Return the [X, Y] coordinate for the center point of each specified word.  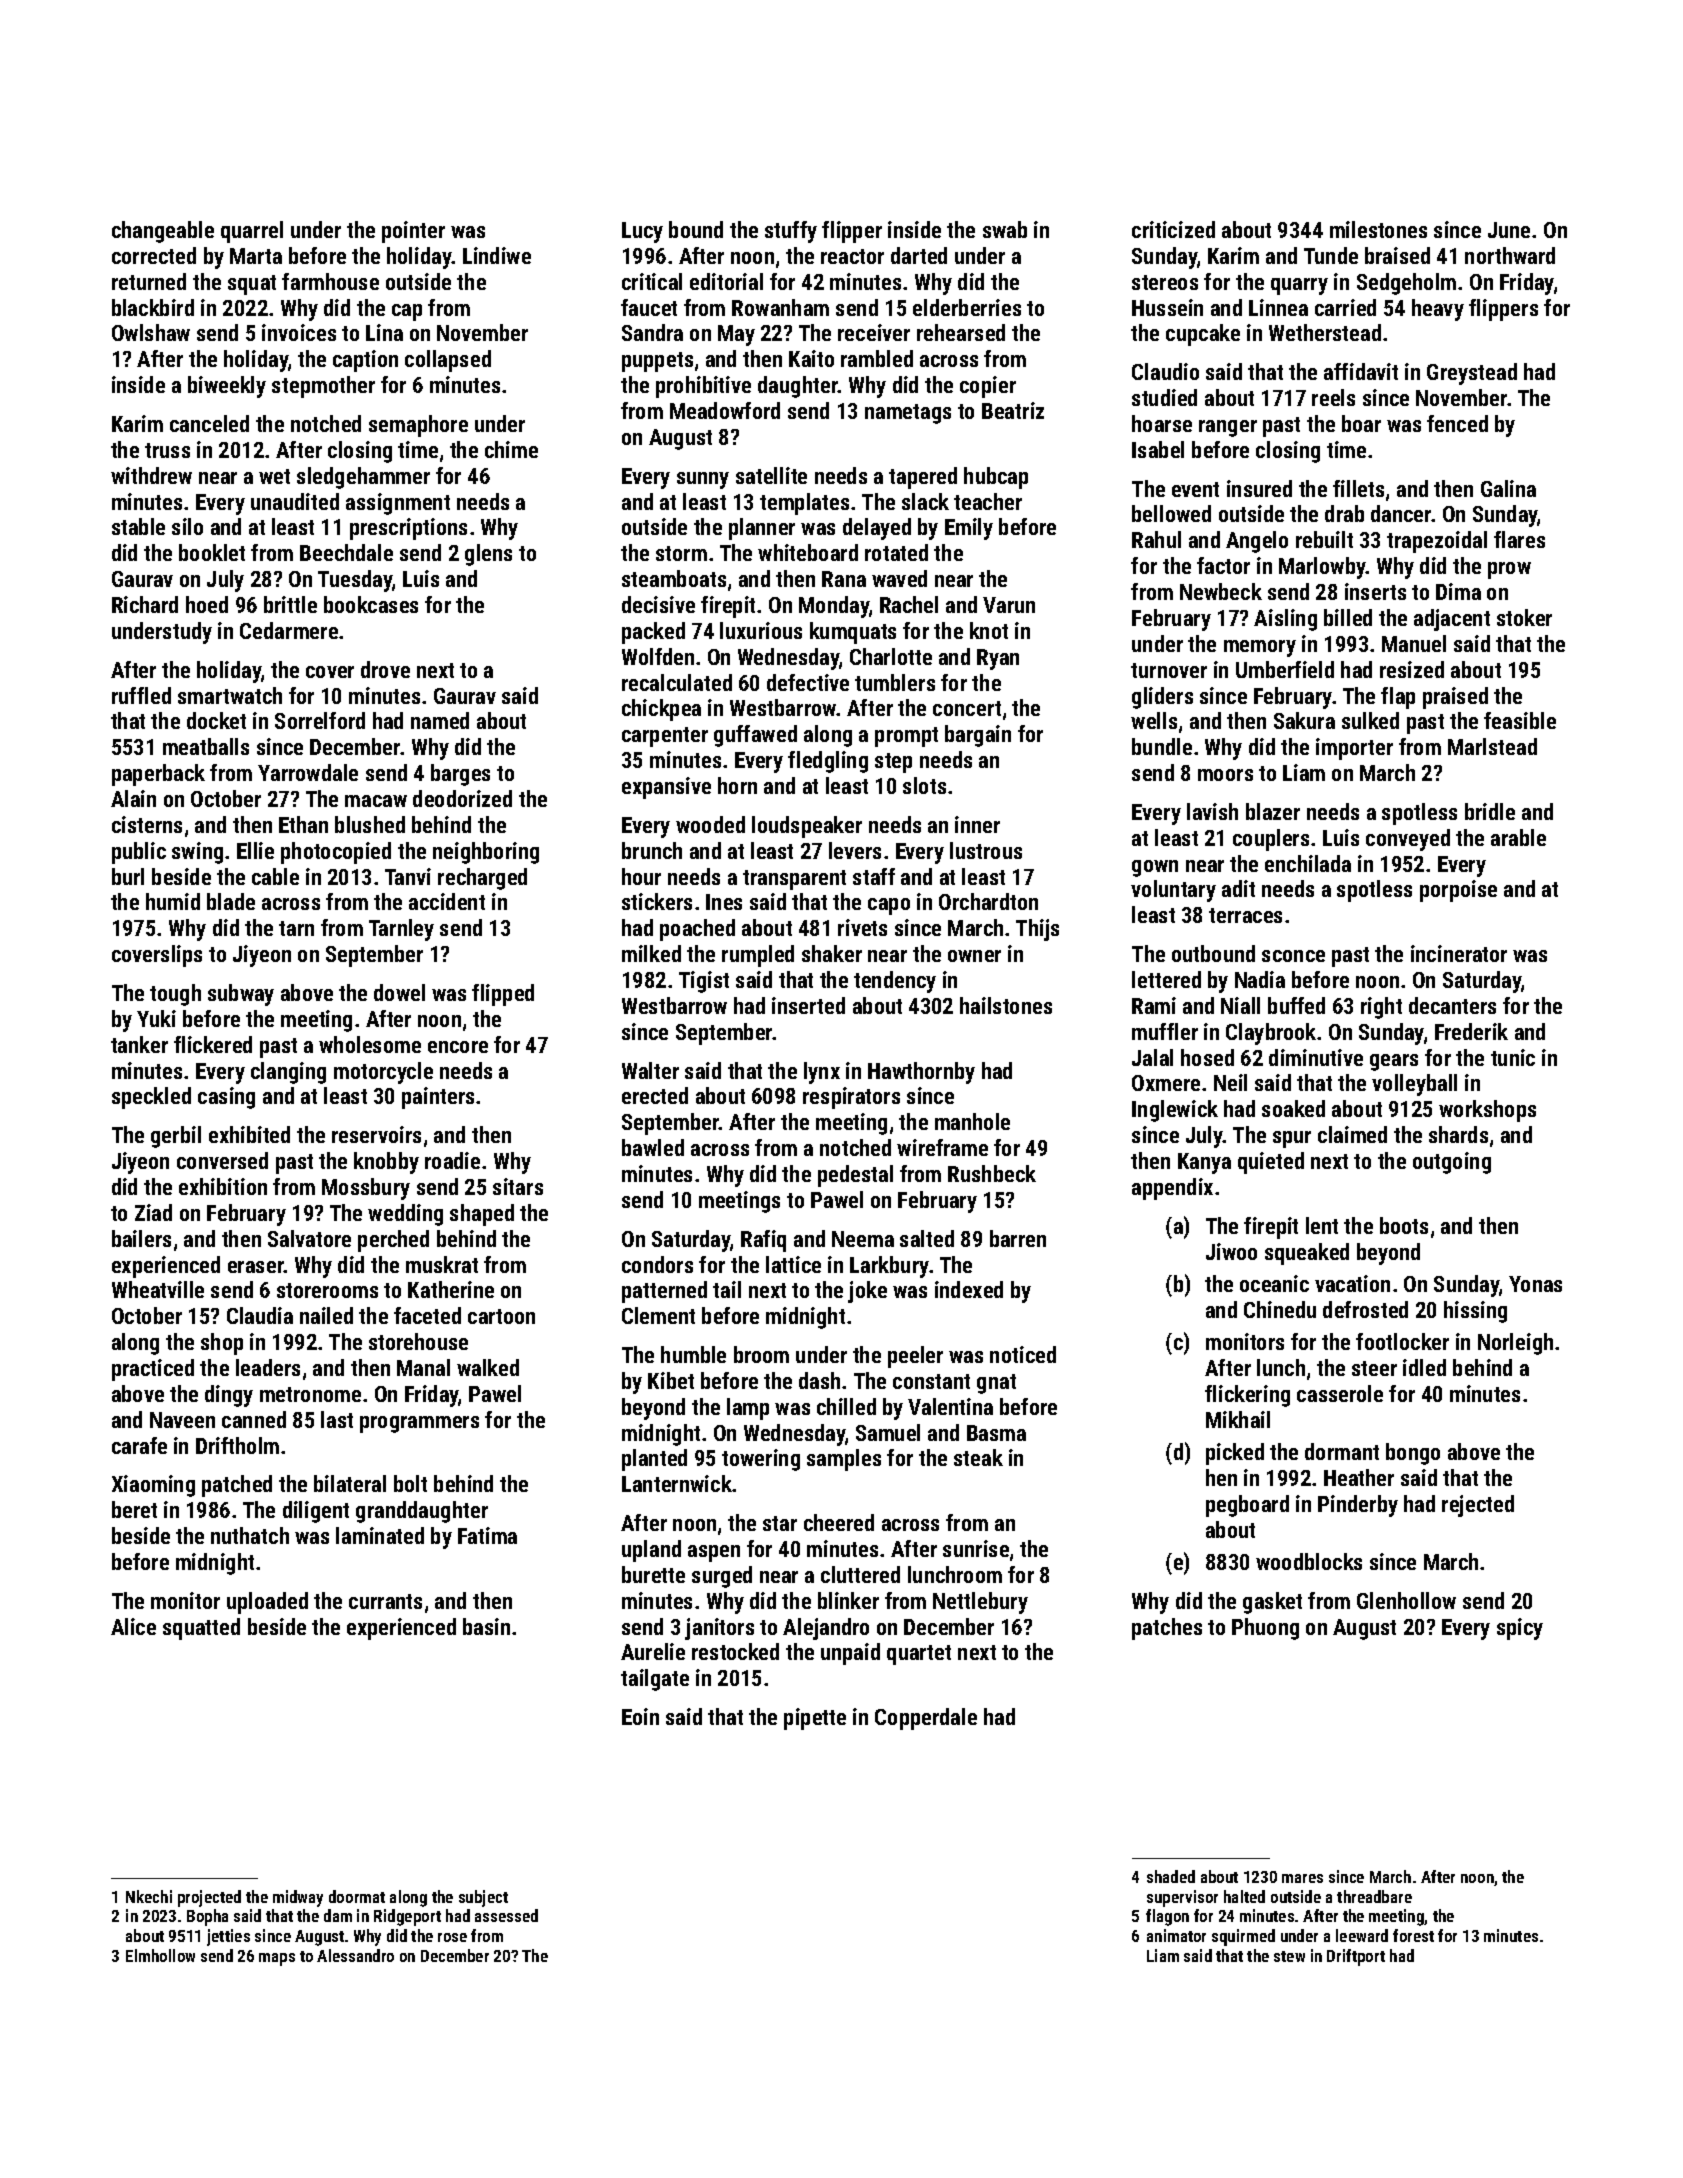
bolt [410, 1483]
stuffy [791, 232]
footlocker [1402, 1341]
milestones [1378, 229]
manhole [972, 1121]
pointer [413, 232]
